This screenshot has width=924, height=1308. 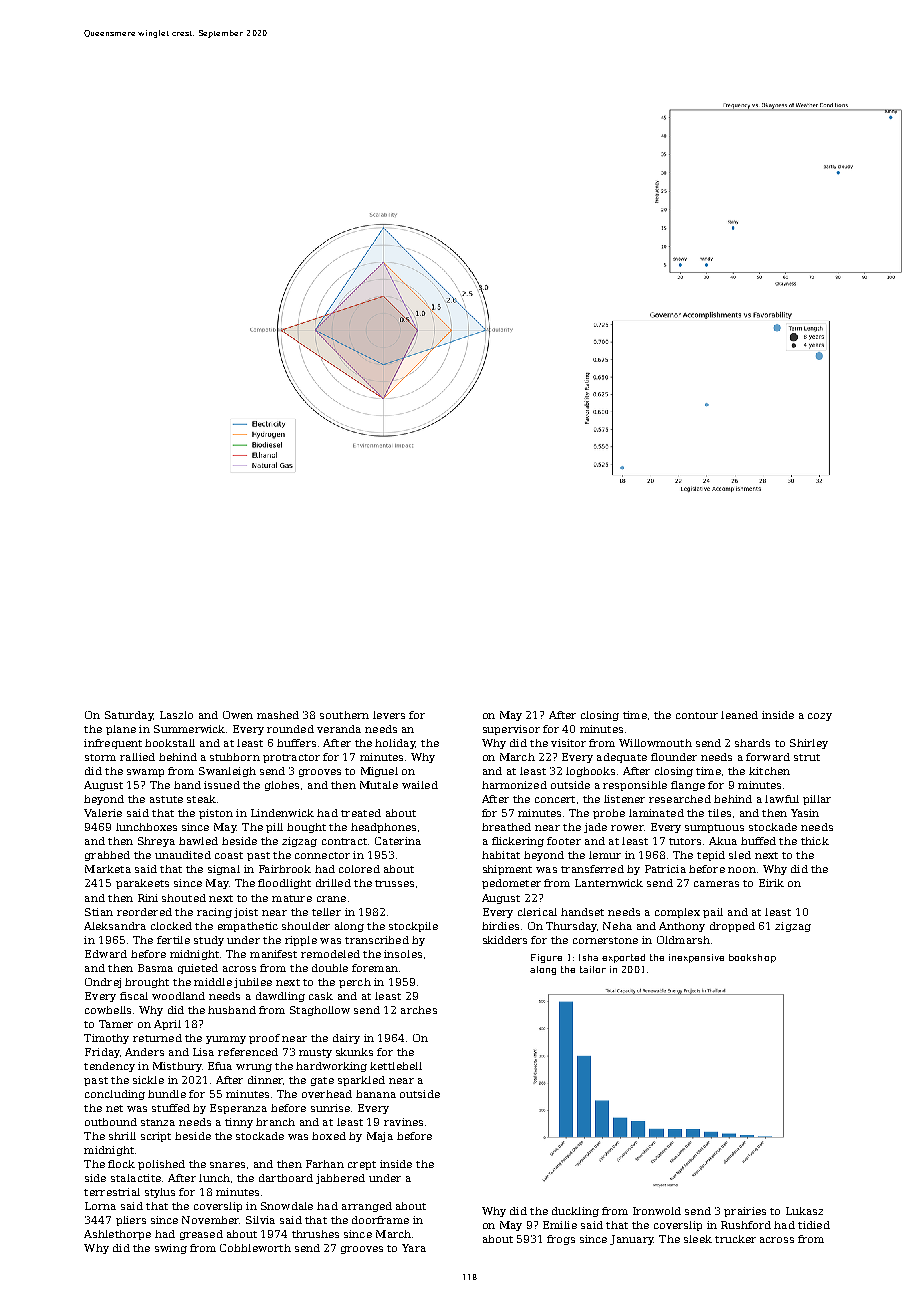 What do you see at coordinates (735, 1239) in the screenshot?
I see `trucker` at bounding box center [735, 1239].
